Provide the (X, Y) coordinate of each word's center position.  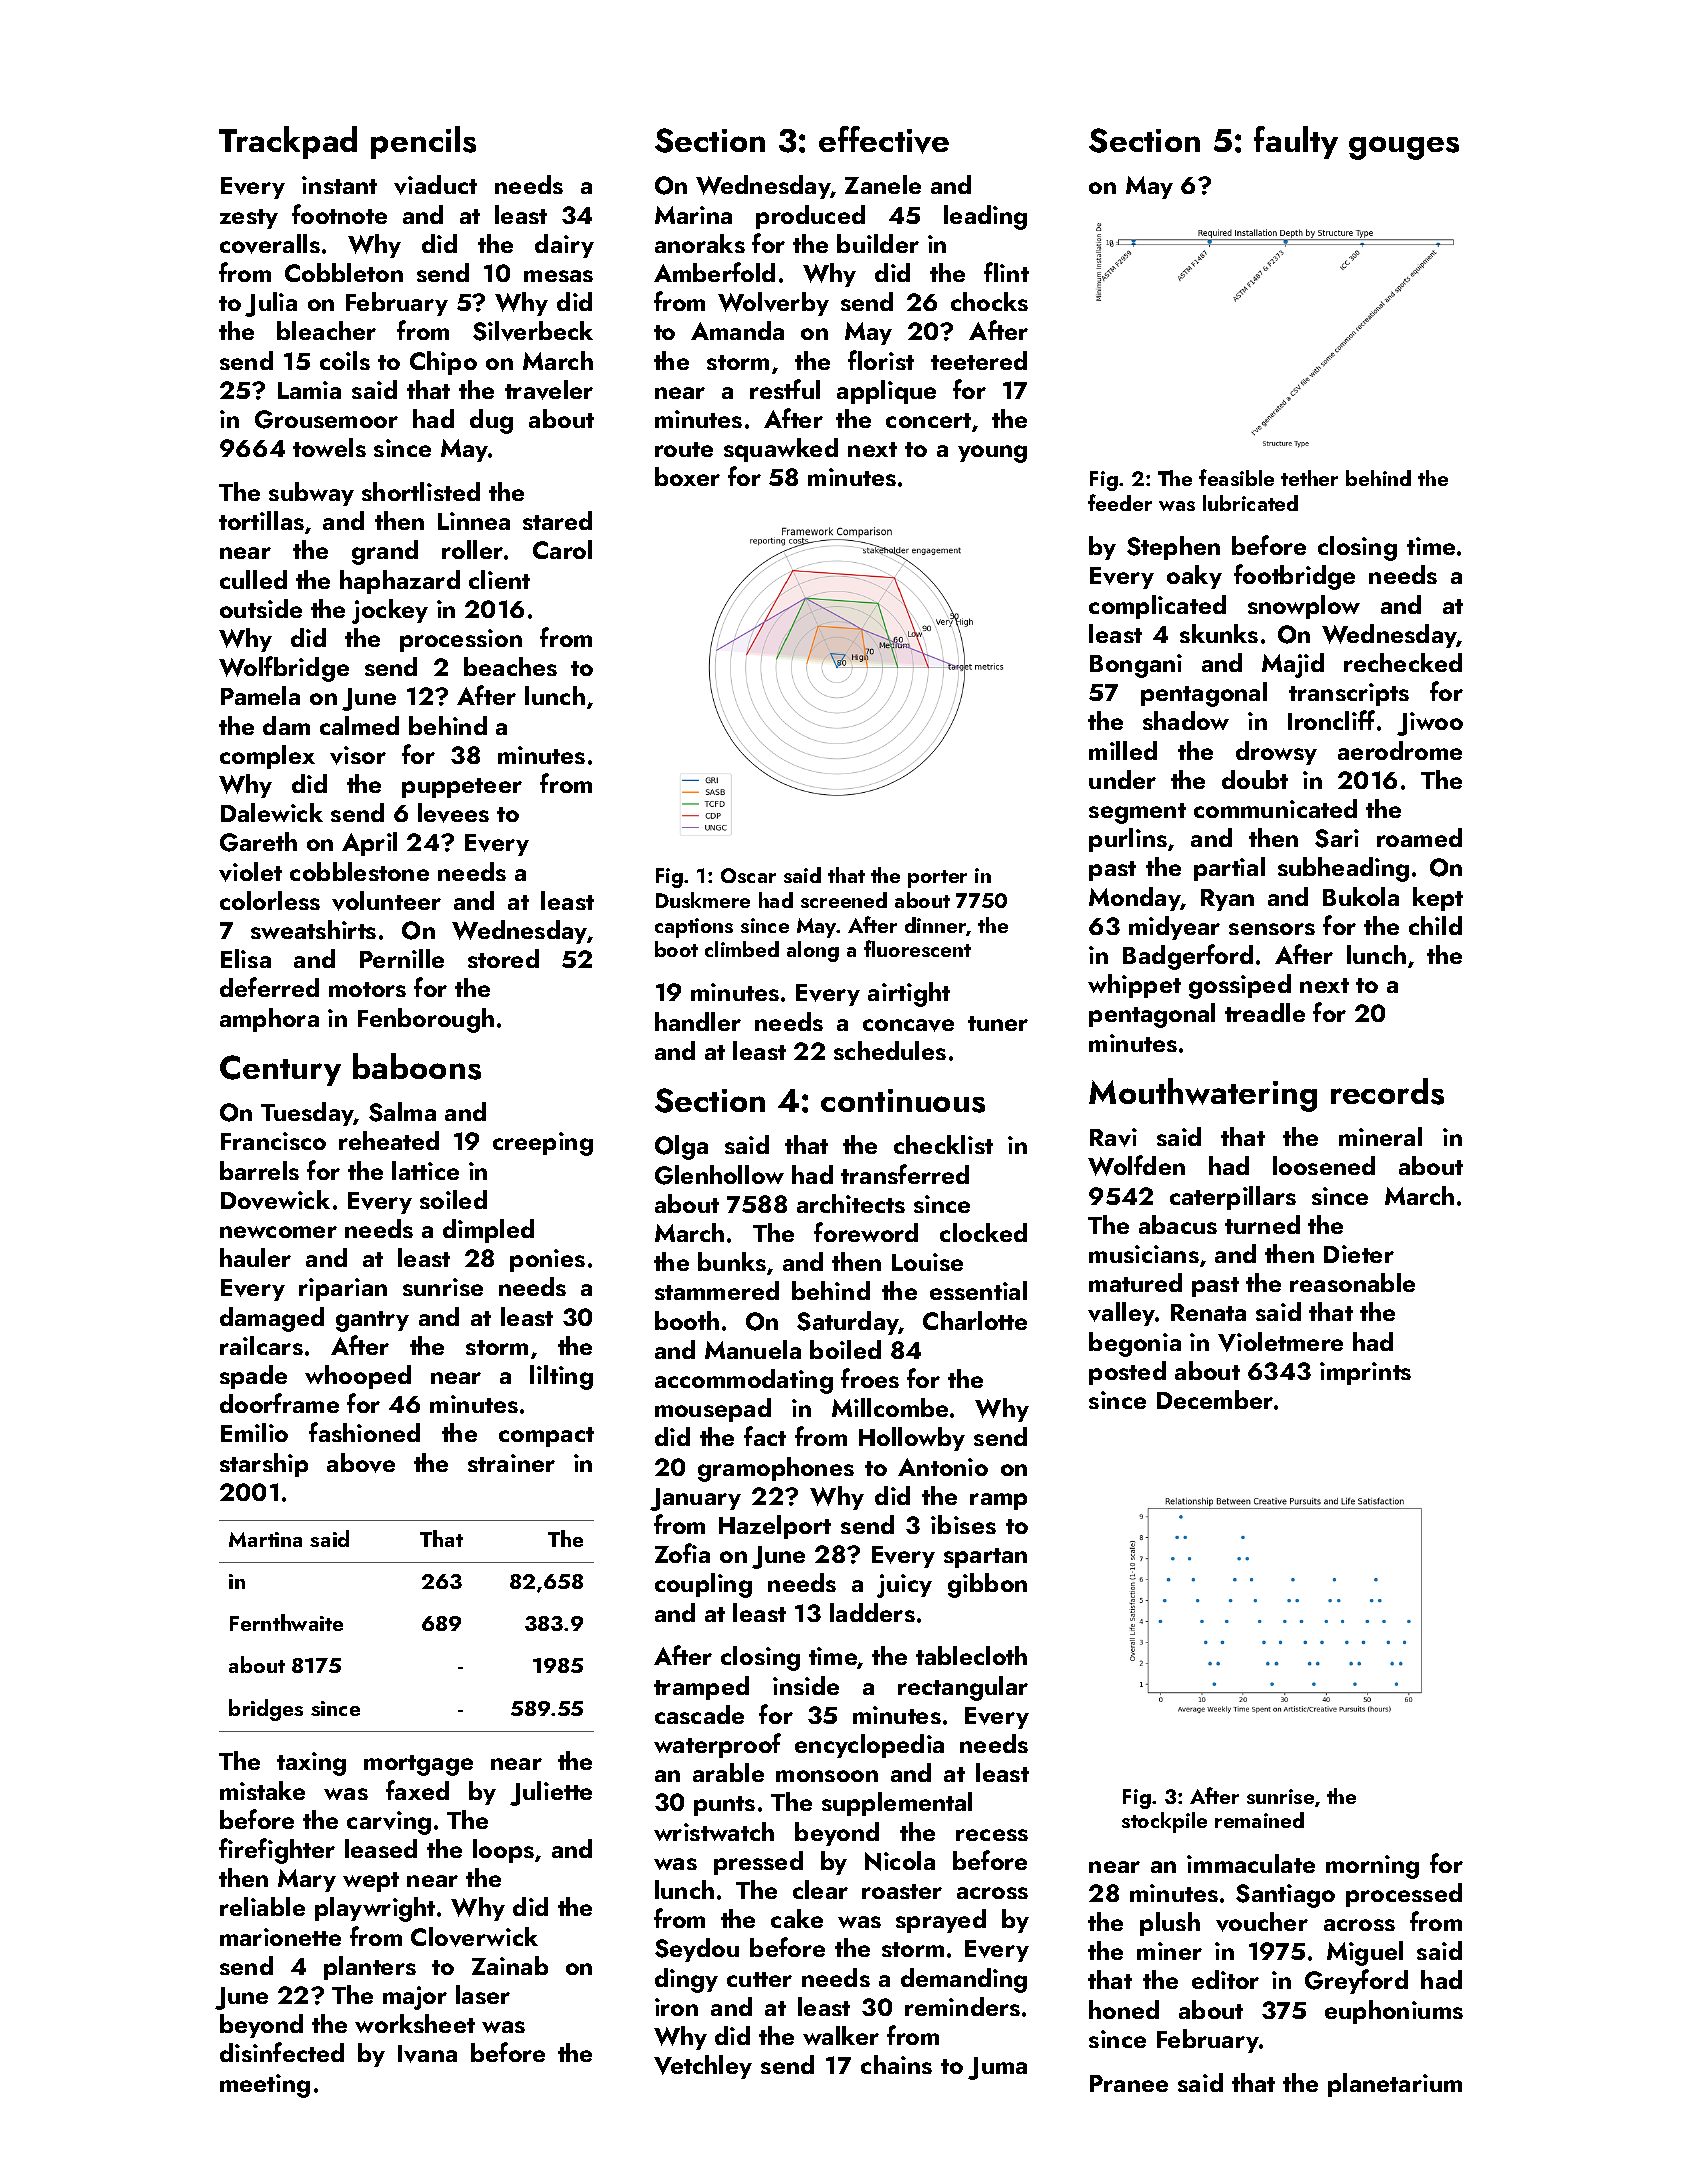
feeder (1120, 502)
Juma (997, 2068)
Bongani (1136, 666)
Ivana (427, 2054)
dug (491, 421)
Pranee (1129, 2083)
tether (1309, 478)
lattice (425, 1170)
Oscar (748, 875)
